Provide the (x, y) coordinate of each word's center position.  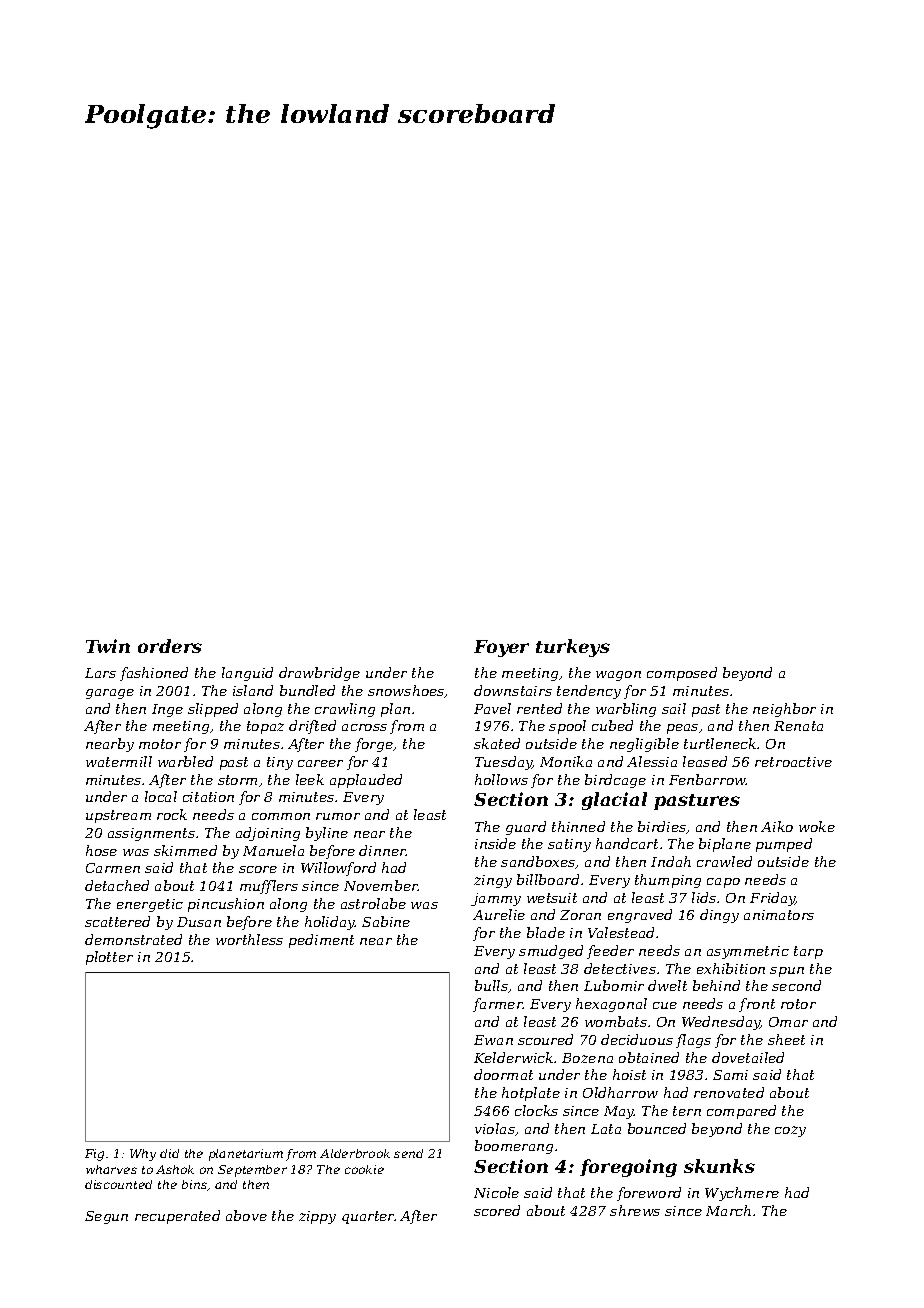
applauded (366, 781)
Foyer (501, 648)
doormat (503, 1074)
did (169, 1153)
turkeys (573, 648)
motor (160, 744)
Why (143, 1155)
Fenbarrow (707, 779)
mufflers (269, 887)
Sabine (386, 921)
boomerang (514, 1147)
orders (170, 646)
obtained (649, 1057)
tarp (808, 952)
